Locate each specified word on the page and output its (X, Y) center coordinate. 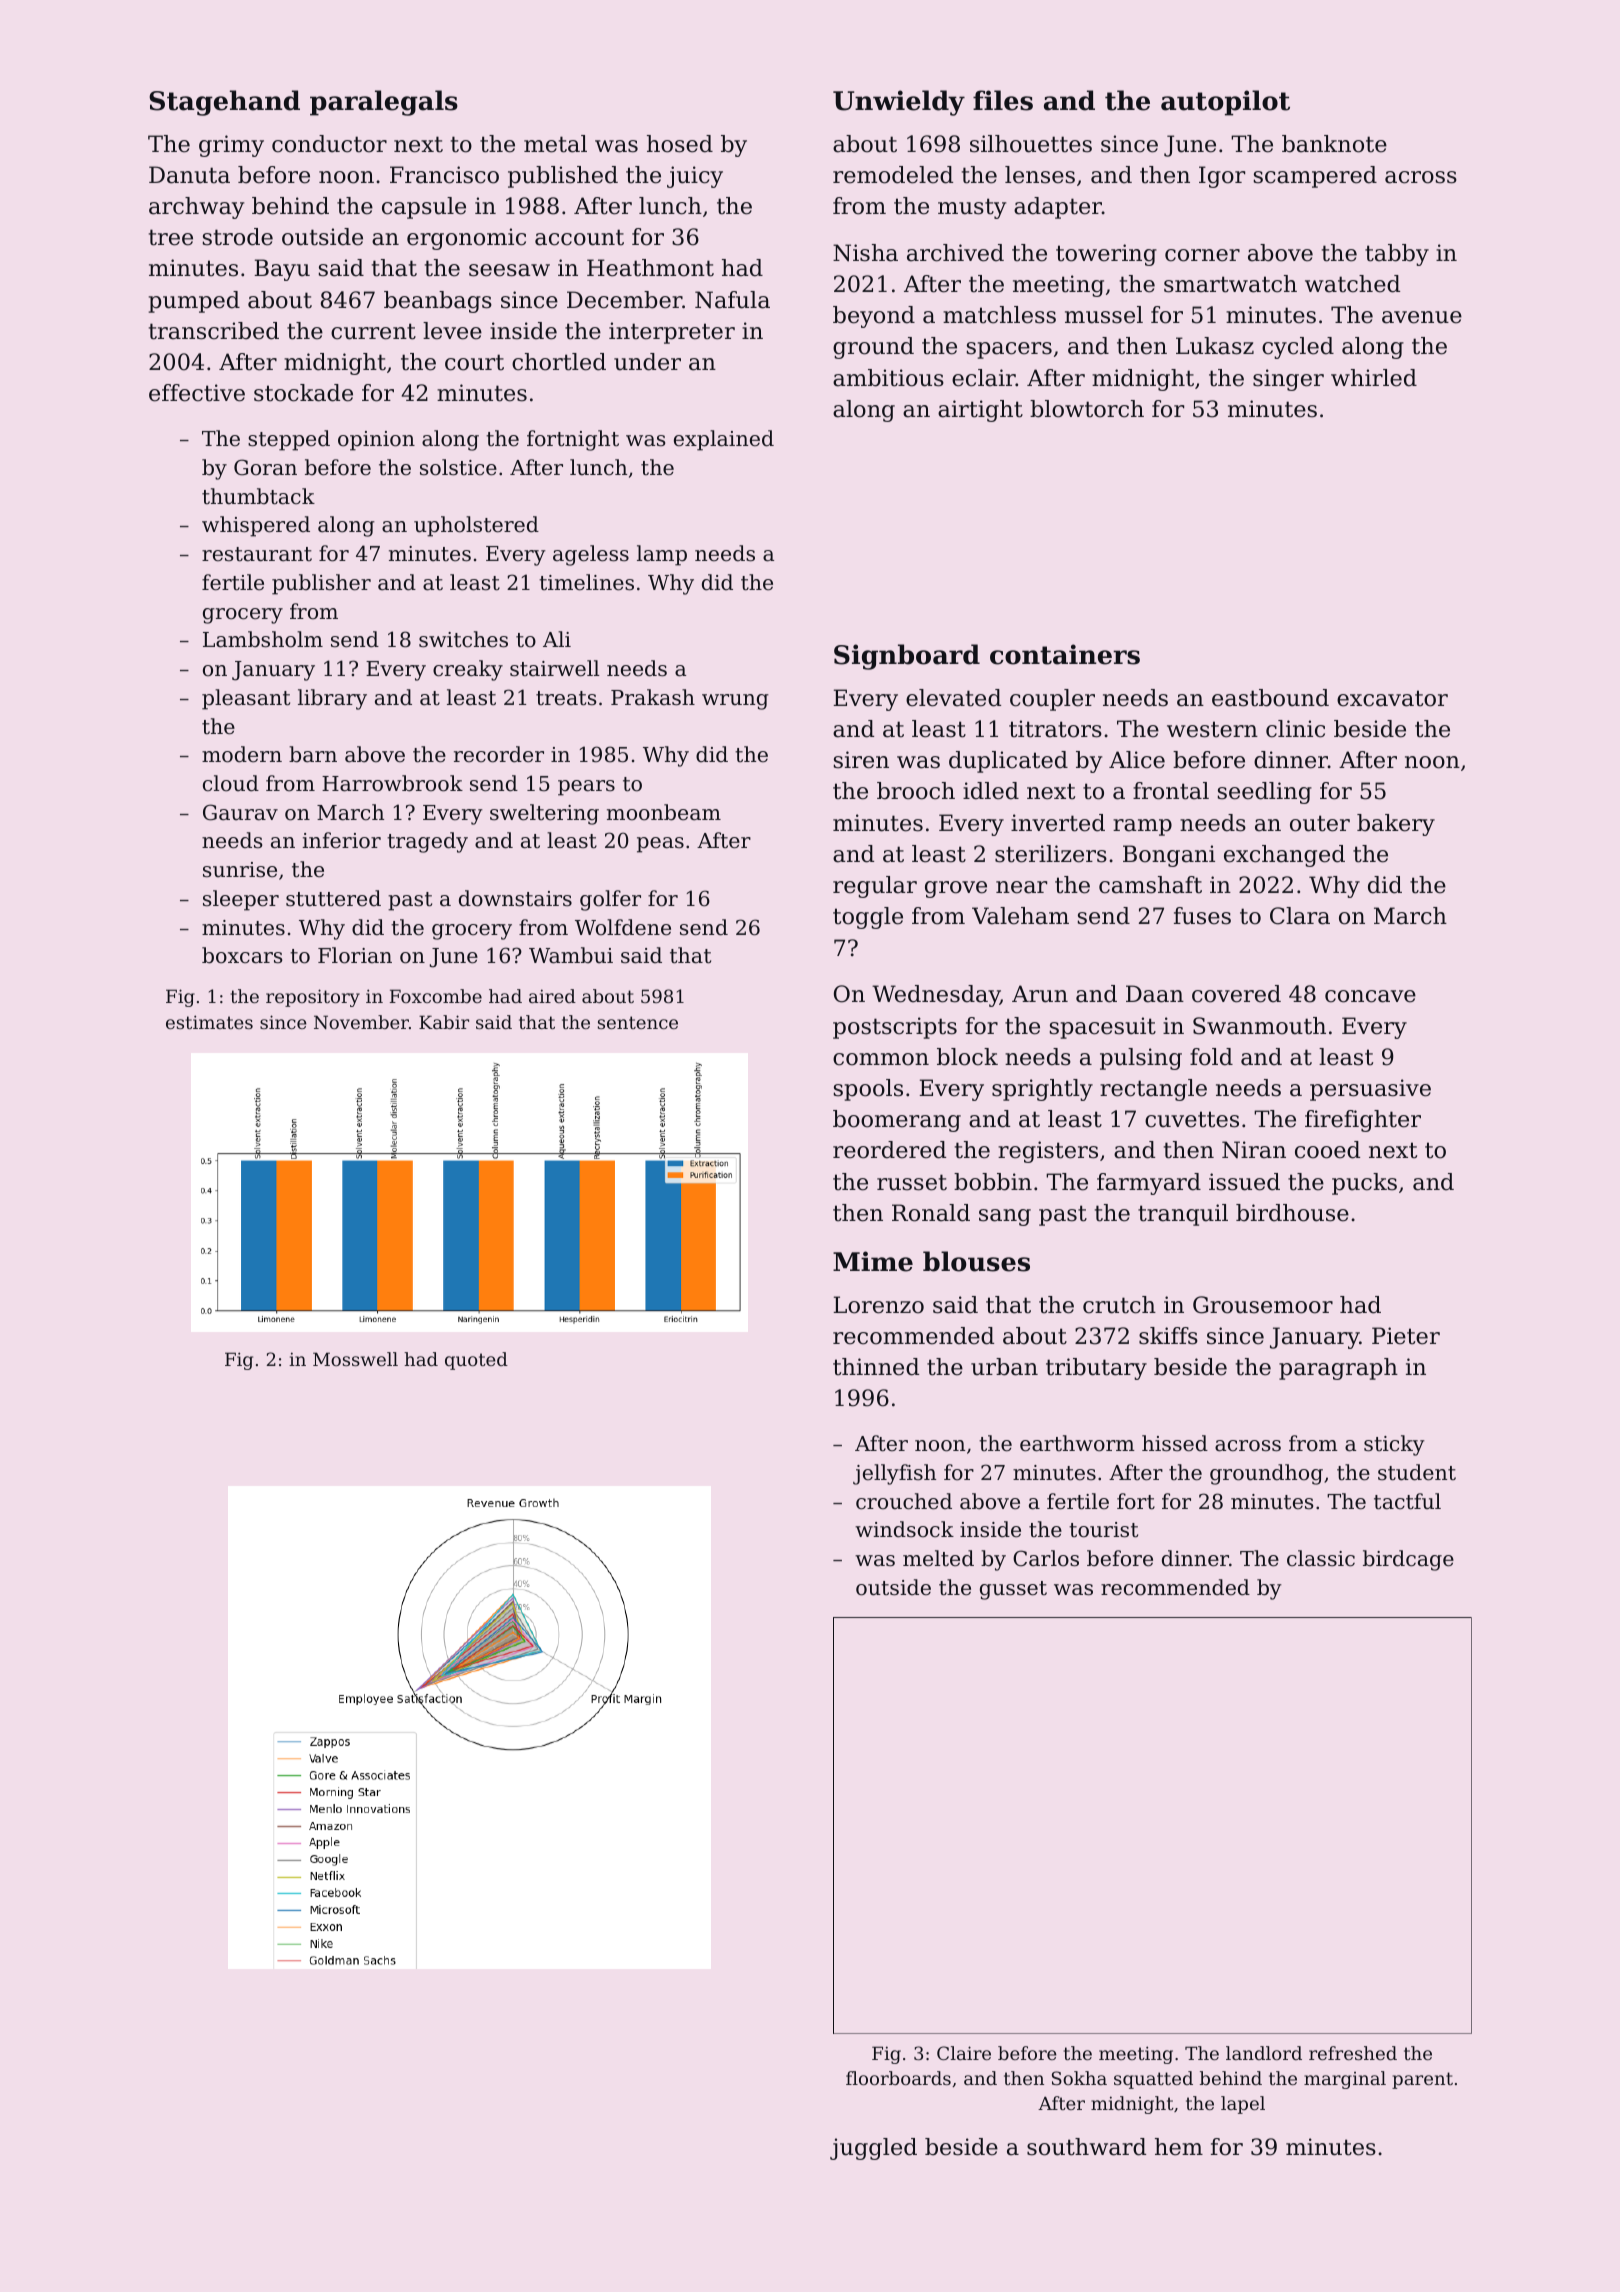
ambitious (888, 378)
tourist (1103, 1530)
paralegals (384, 103)
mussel (1104, 315)
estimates (209, 1022)
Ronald (931, 1213)
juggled (873, 2149)
